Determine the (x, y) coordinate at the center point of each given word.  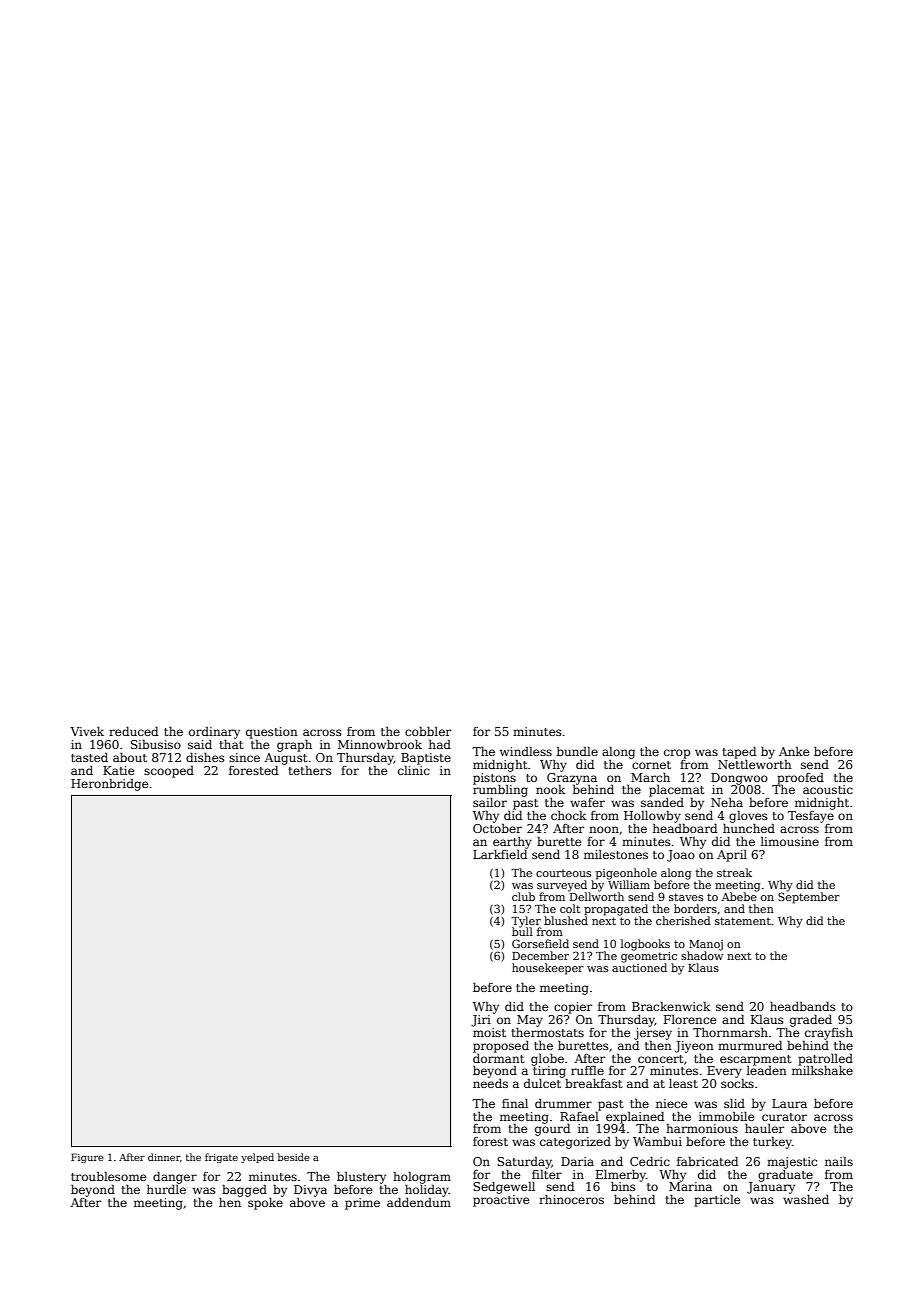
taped (739, 753)
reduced (133, 731)
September (809, 898)
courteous (563, 873)
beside (294, 1157)
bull (522, 932)
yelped (257, 1158)
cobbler (428, 731)
